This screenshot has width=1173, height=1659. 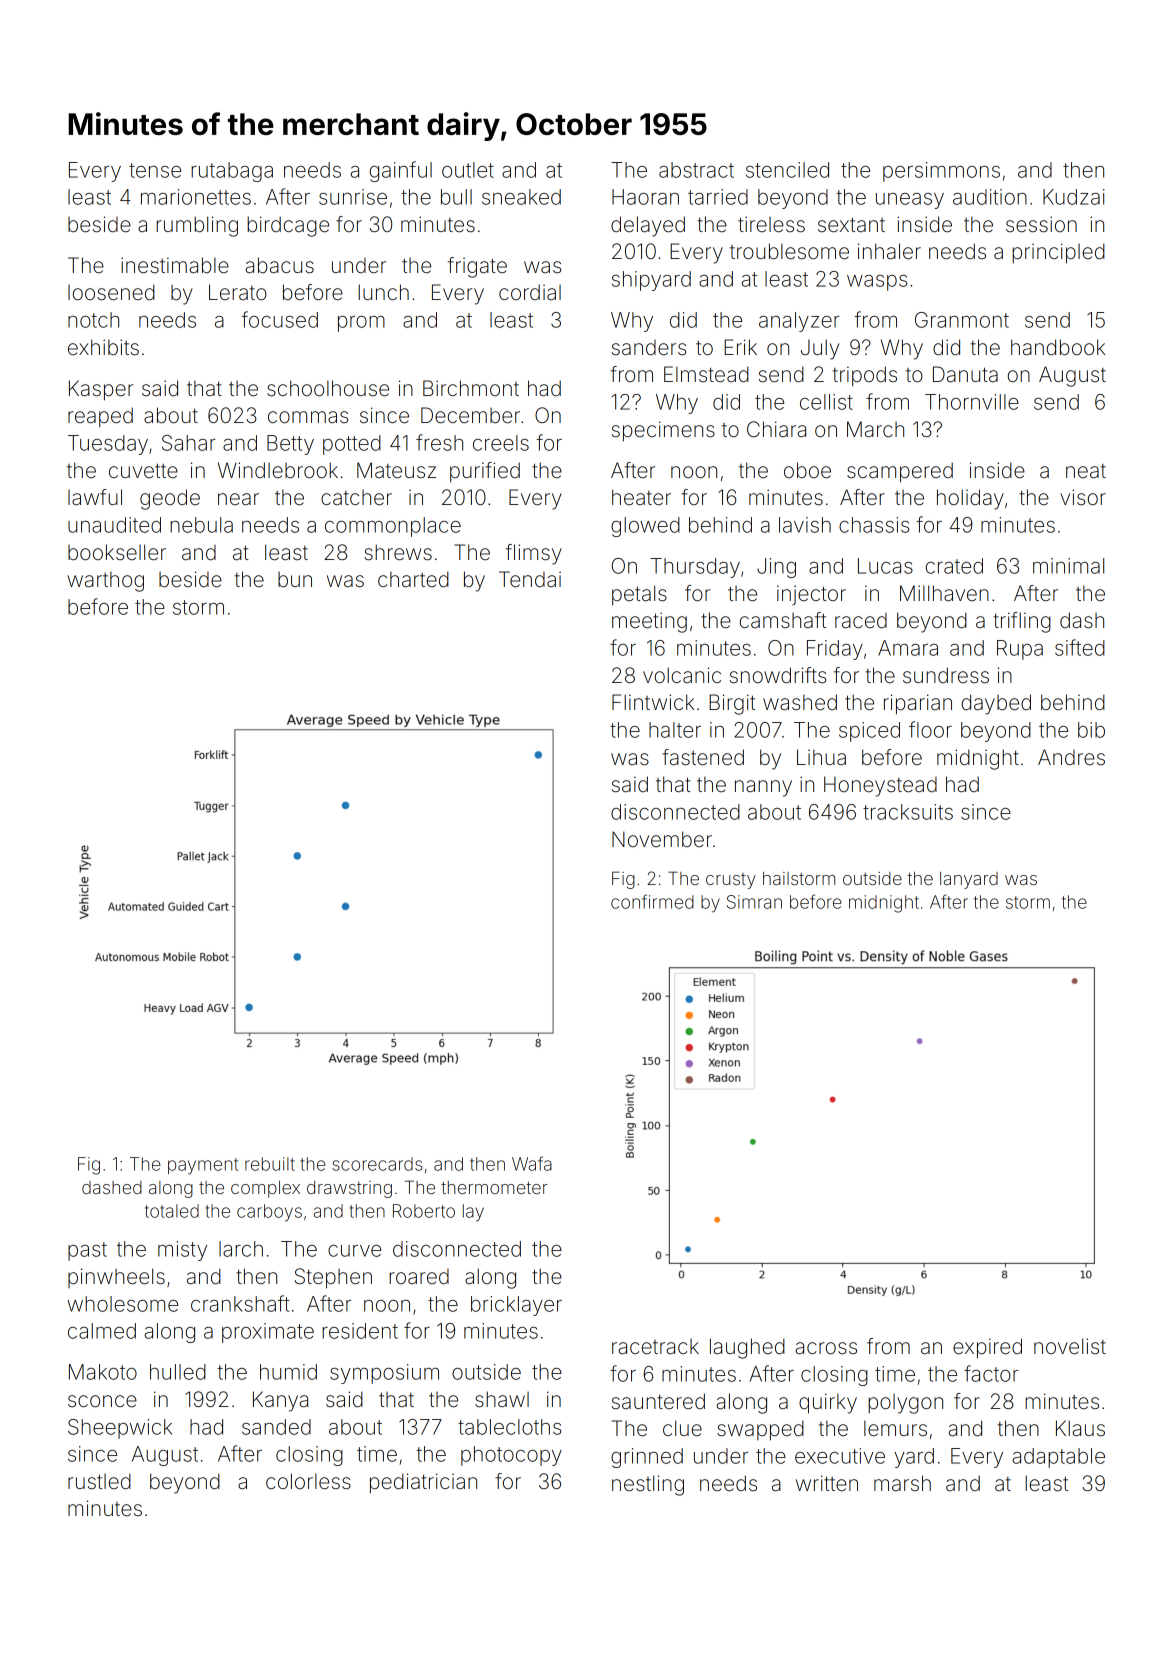 I want to click on flimsy, so click(x=534, y=554).
